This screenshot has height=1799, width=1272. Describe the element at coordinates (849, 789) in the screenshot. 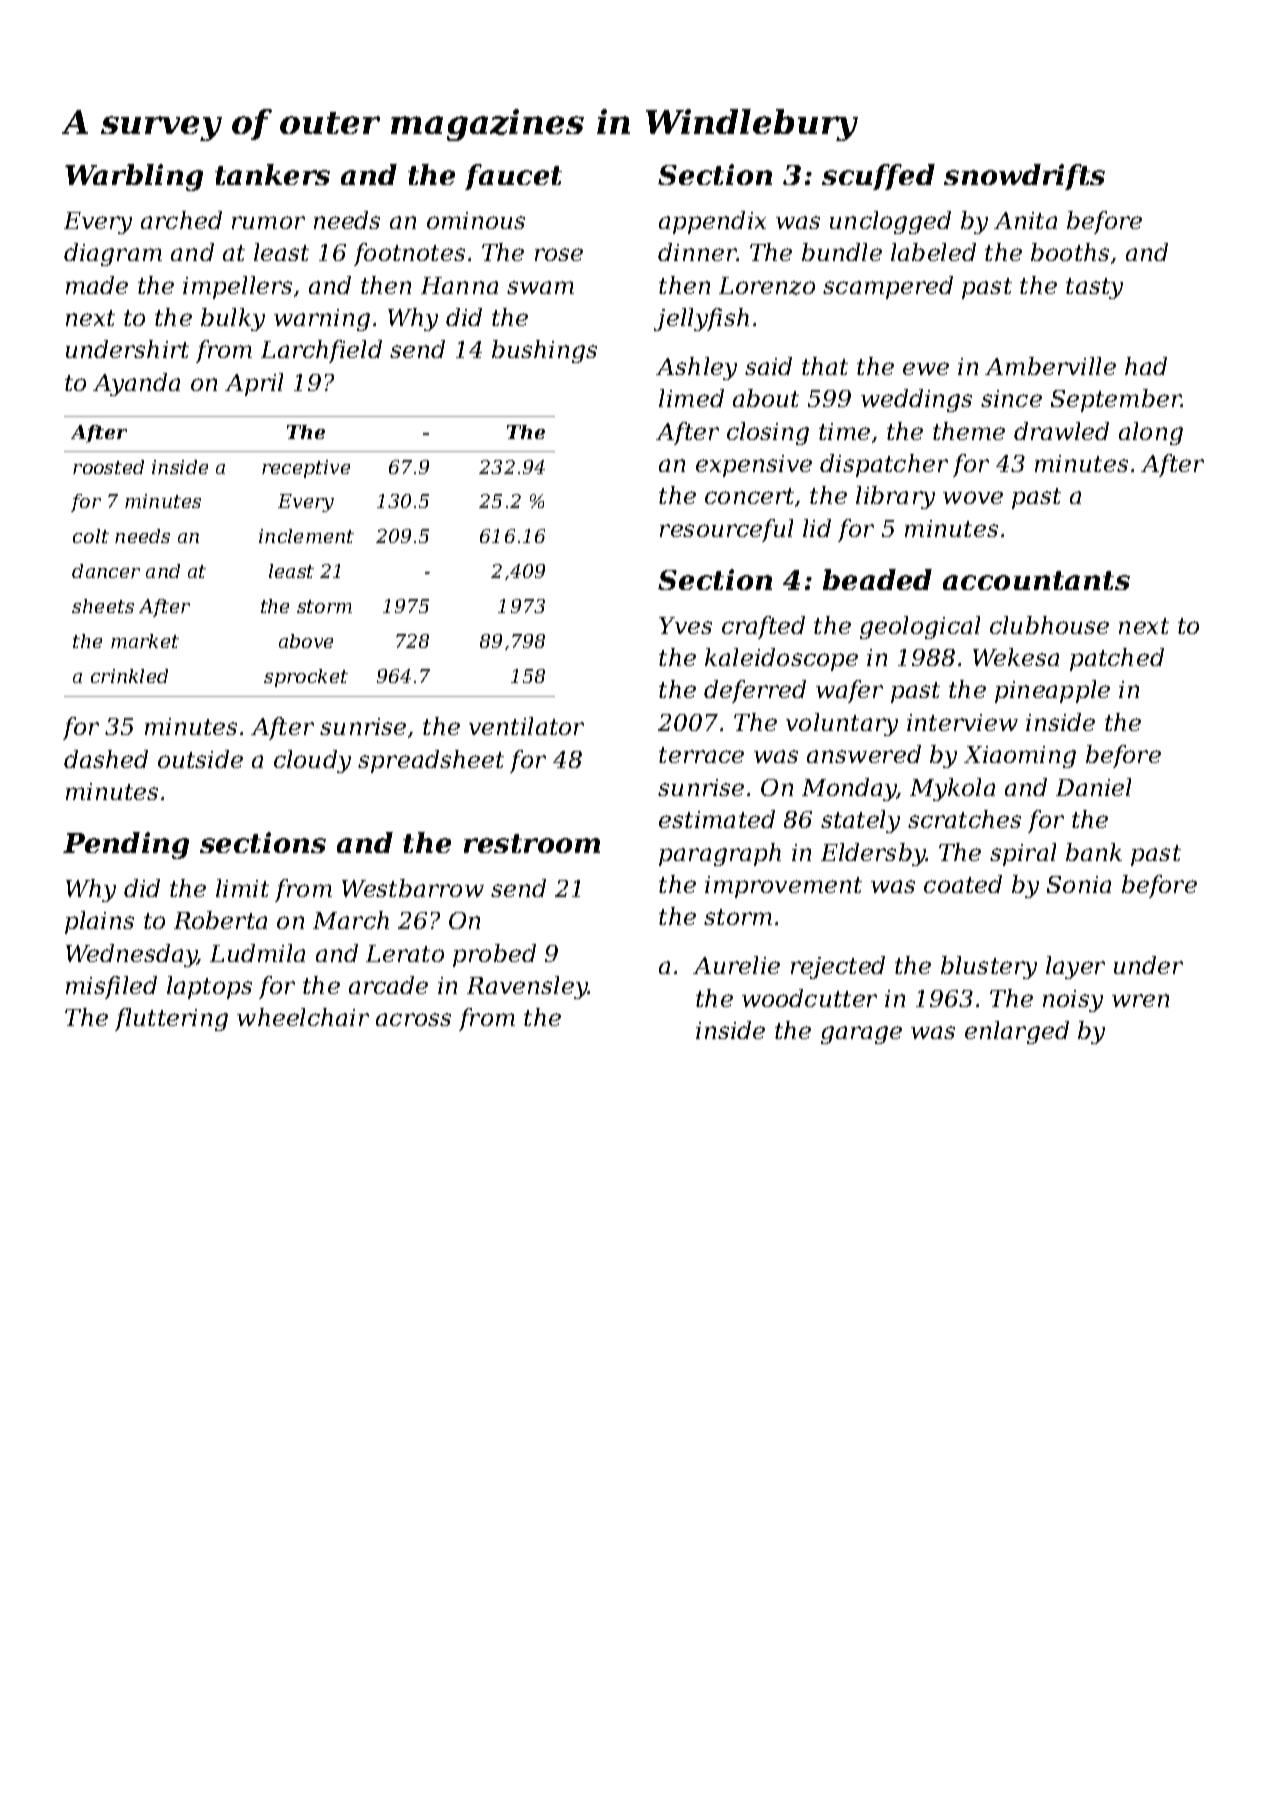

I see `Monday` at that location.
